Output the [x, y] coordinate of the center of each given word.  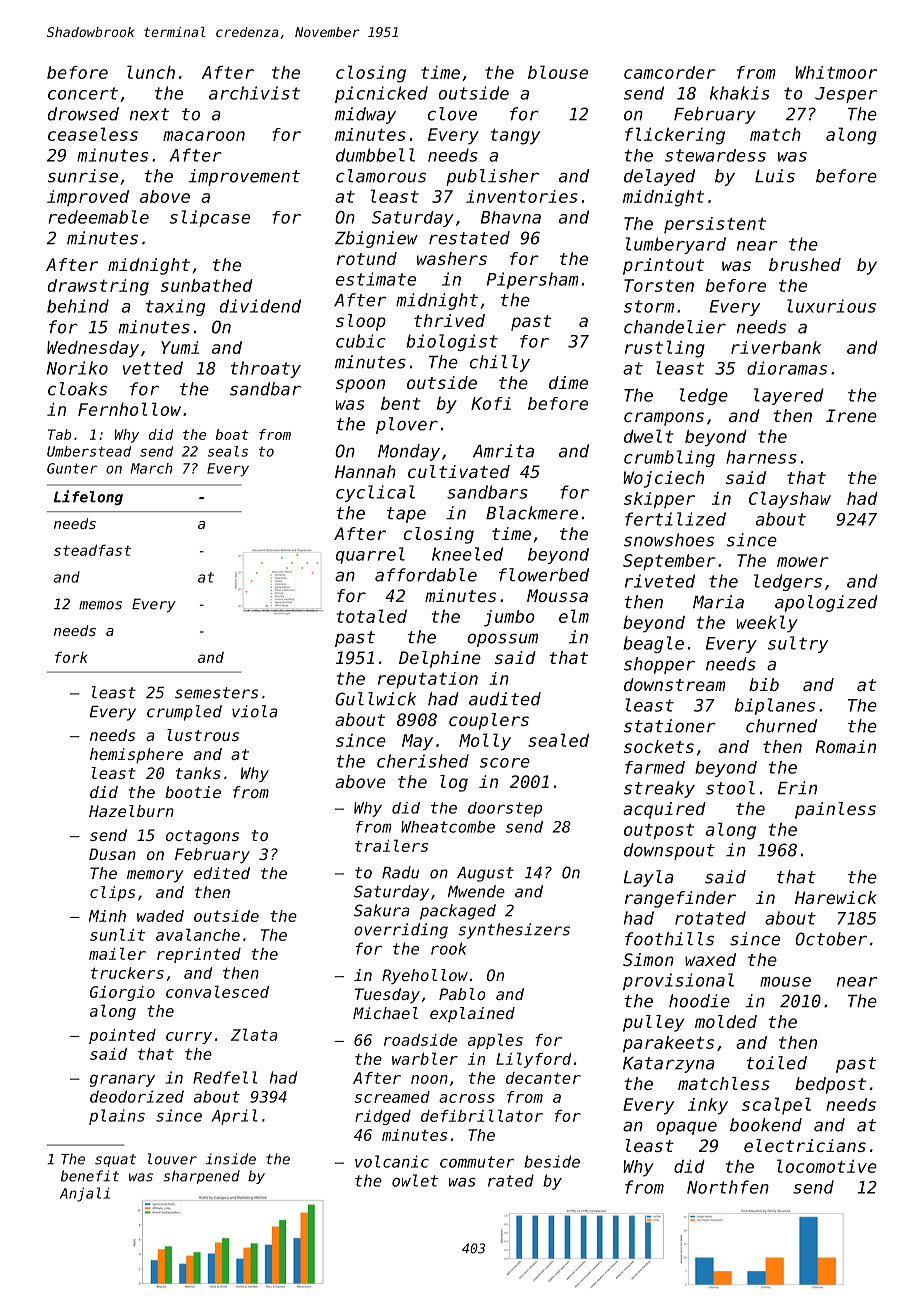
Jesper [846, 95]
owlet [415, 1180]
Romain [846, 746]
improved [88, 198]
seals [228, 451]
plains [117, 1117]
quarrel [370, 555]
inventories [522, 196]
